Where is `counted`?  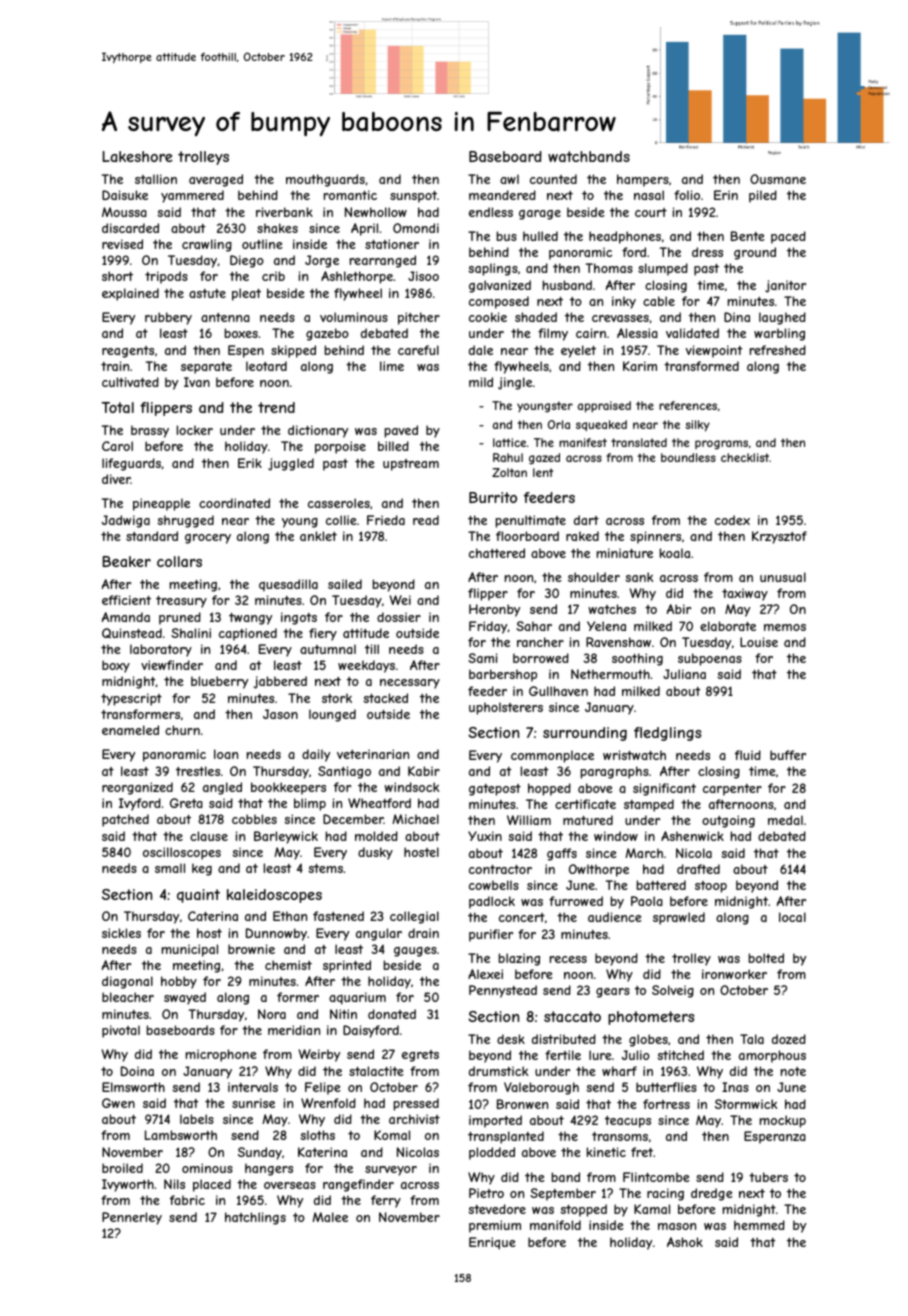
counted is located at coordinates (553, 179).
